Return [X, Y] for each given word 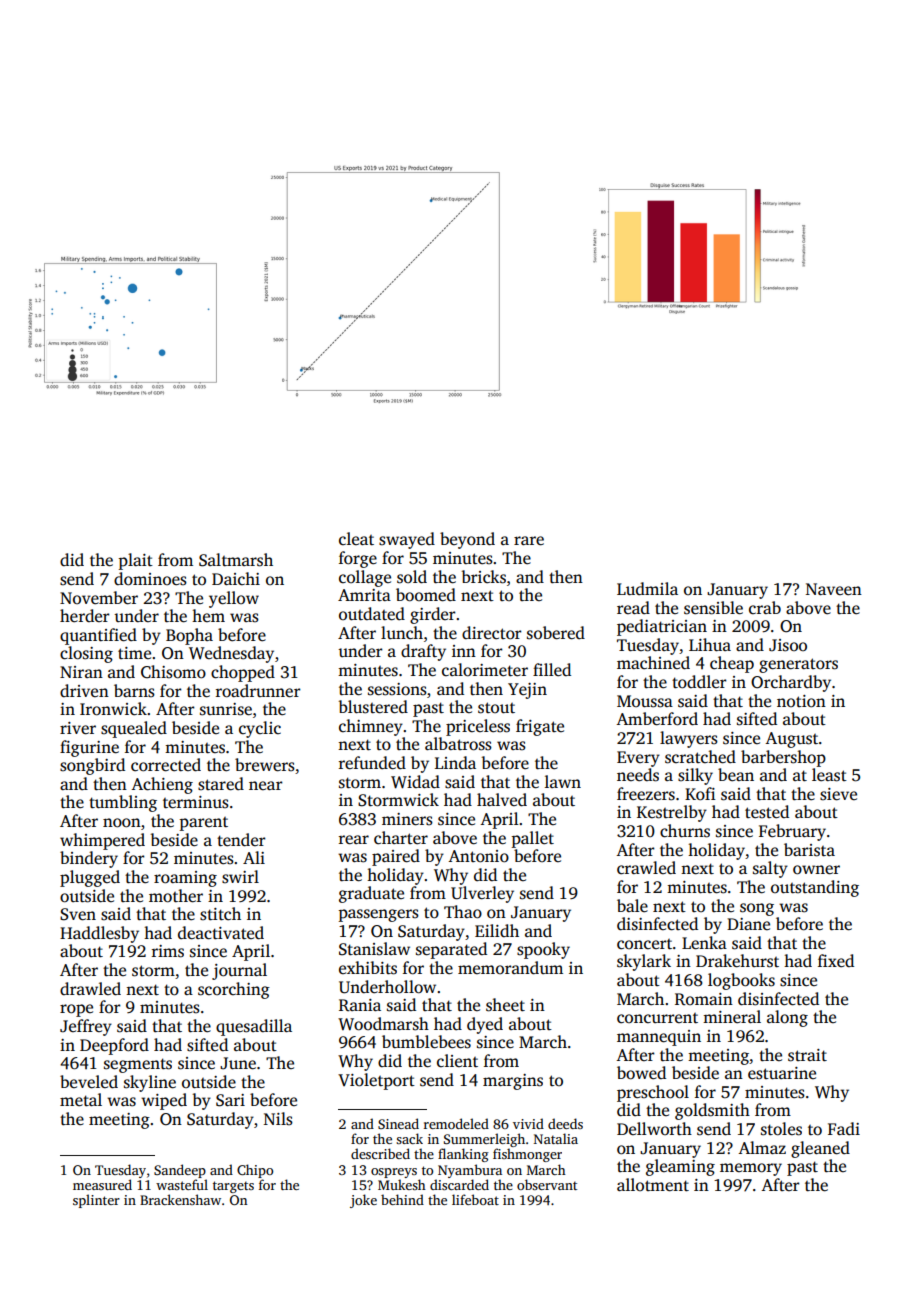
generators [798, 665]
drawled [90, 989]
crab [765, 607]
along [787, 1018]
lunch [402, 633]
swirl [240, 877]
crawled [646, 868]
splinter [96, 1201]
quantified [98, 636]
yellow [234, 599]
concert [644, 944]
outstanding [815, 888]
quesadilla [254, 1027]
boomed [426, 595]
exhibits [368, 968]
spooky [543, 950]
